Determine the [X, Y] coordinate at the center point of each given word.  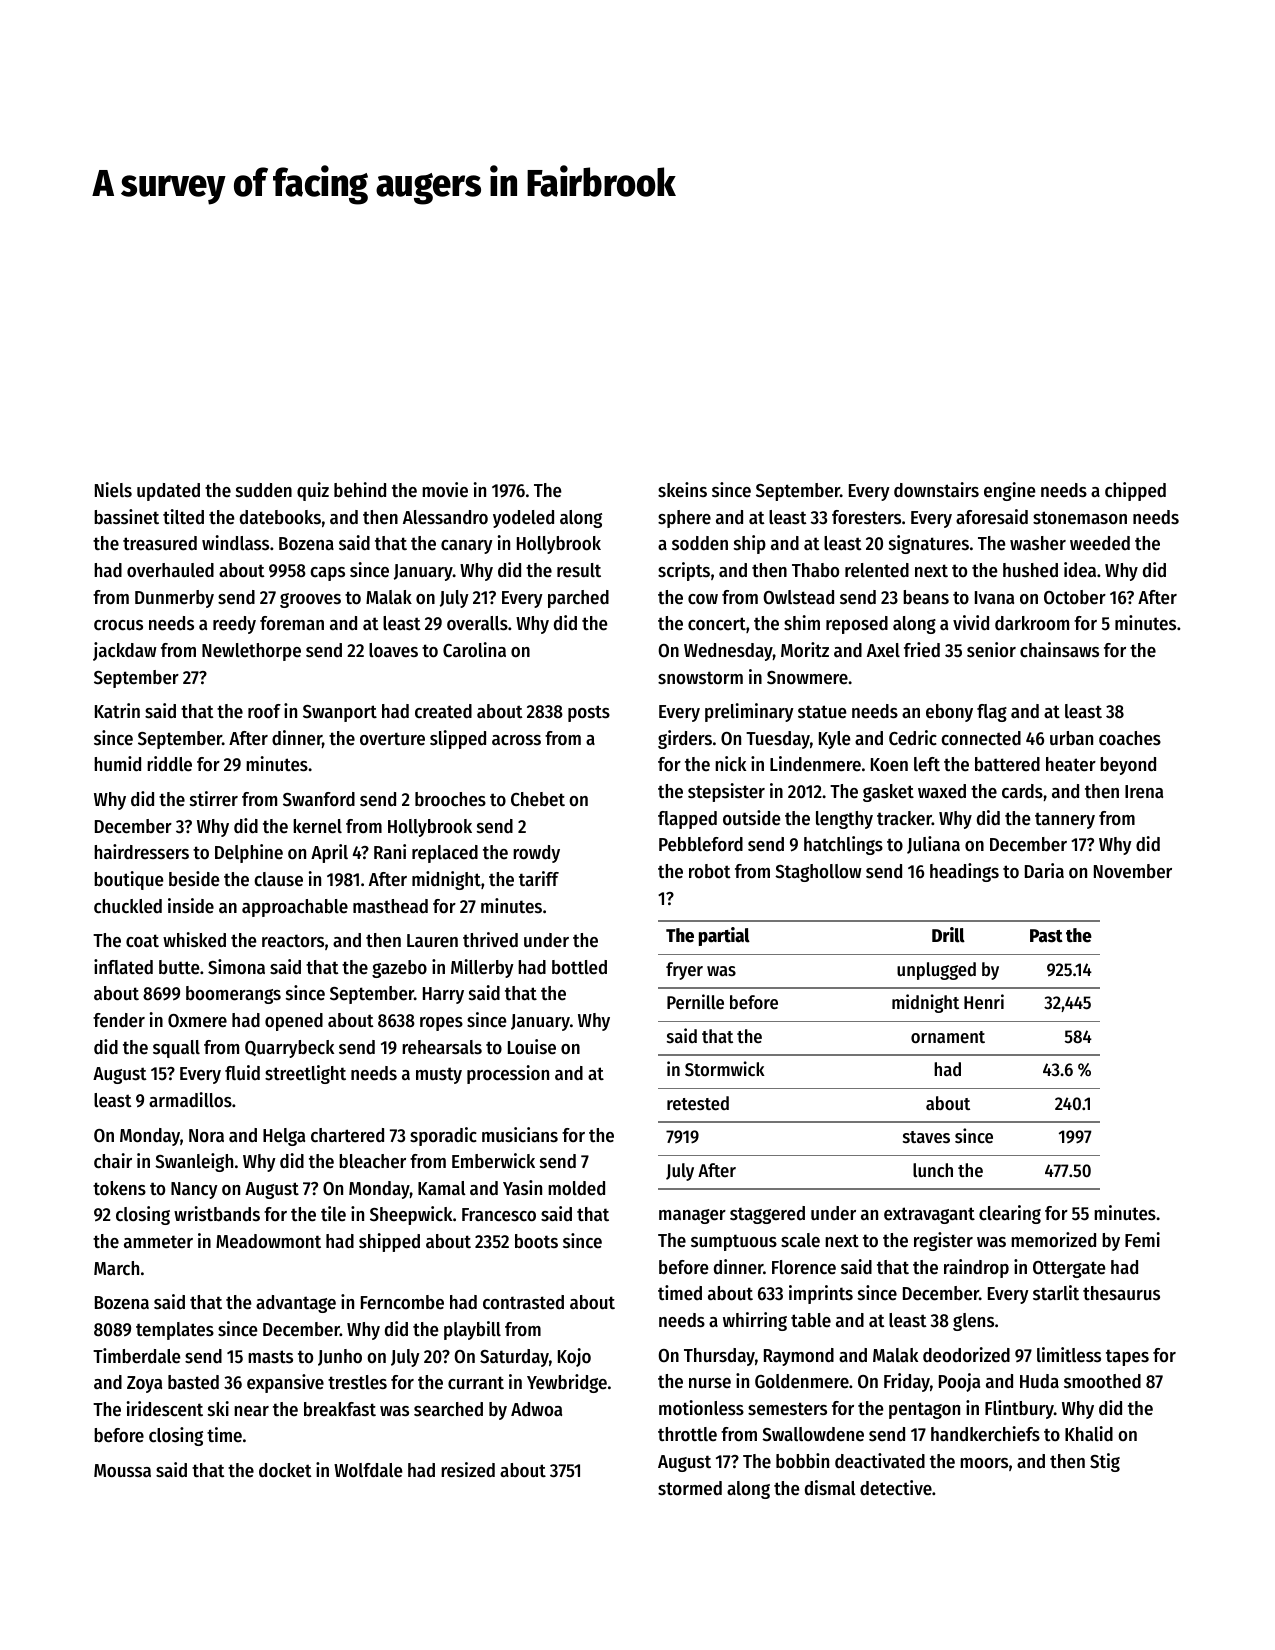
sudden [264, 490]
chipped [1135, 491]
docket [285, 1470]
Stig [1105, 1462]
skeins [682, 490]
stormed [690, 1488]
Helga [284, 1137]
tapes [1127, 1357]
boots [536, 1241]
